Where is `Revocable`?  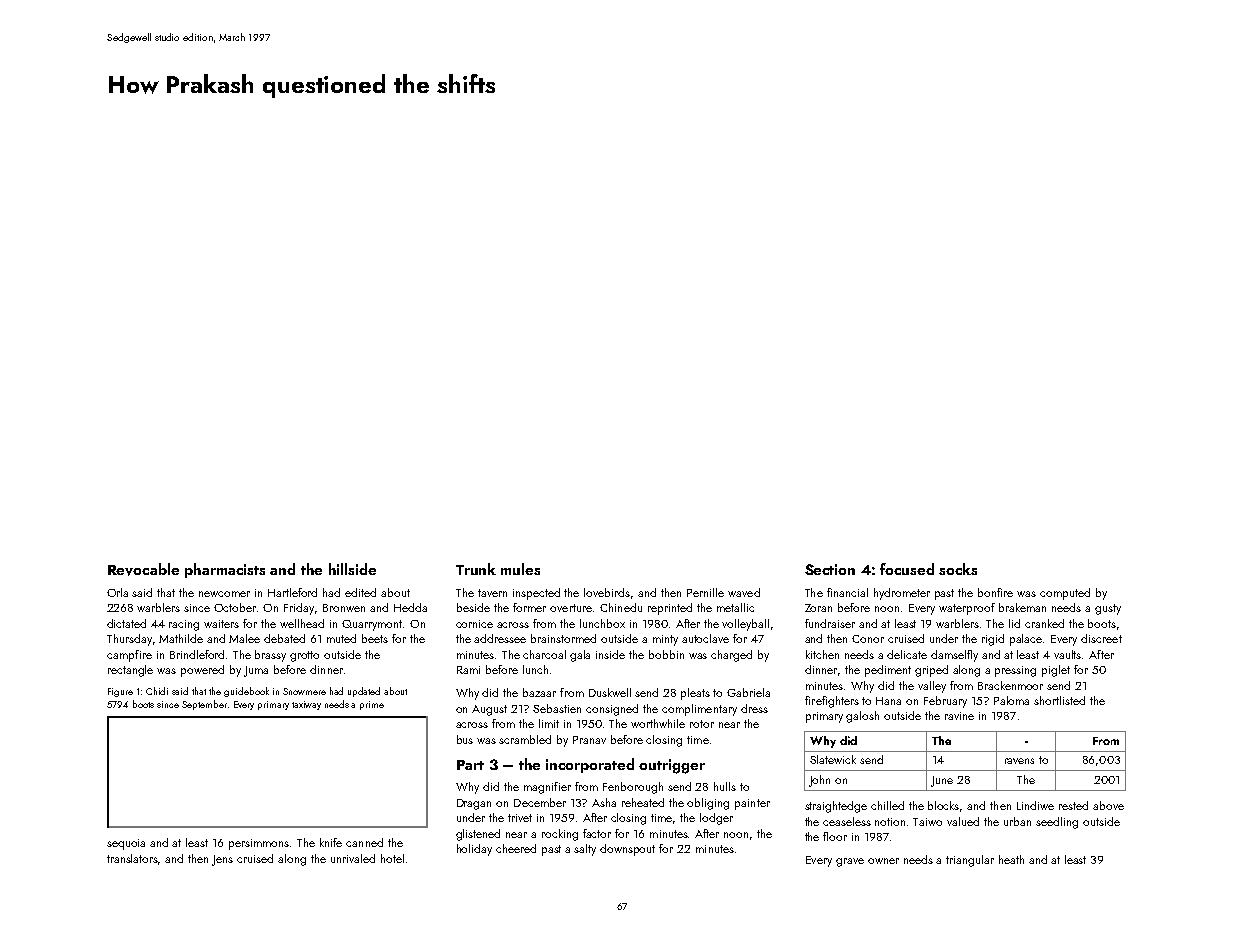
Revocable is located at coordinates (143, 569).
